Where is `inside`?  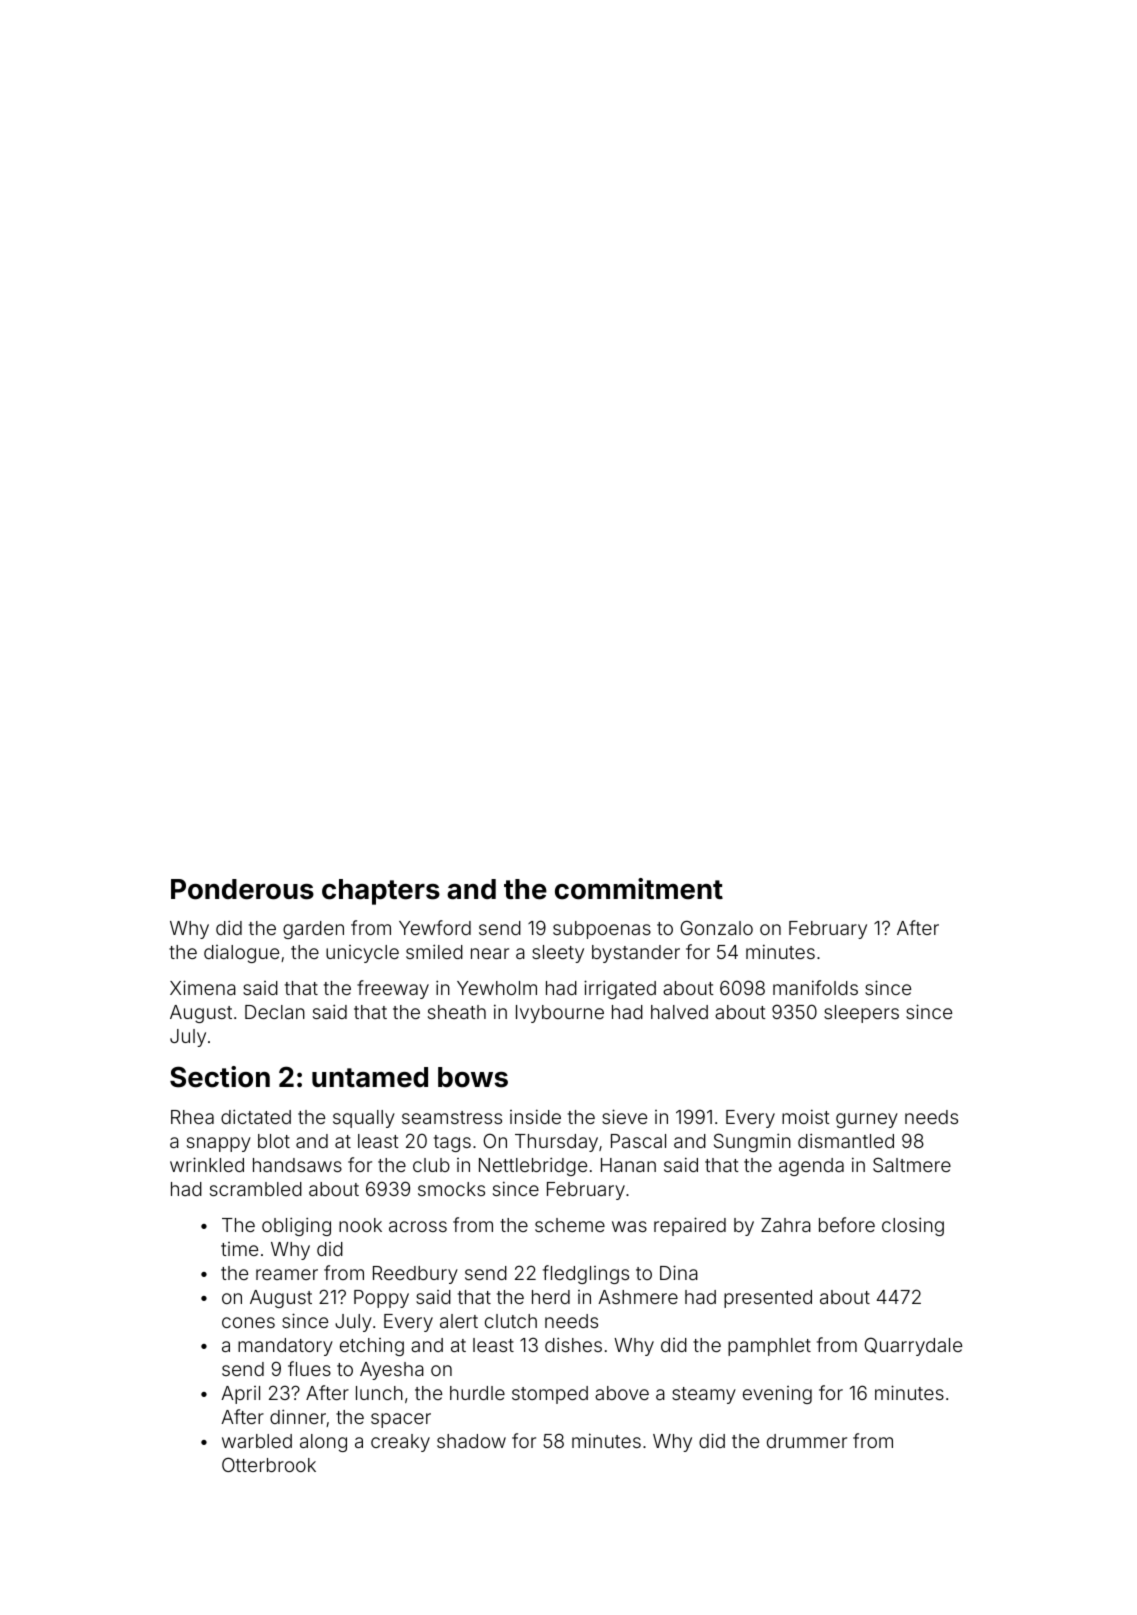 inside is located at coordinates (535, 1116).
